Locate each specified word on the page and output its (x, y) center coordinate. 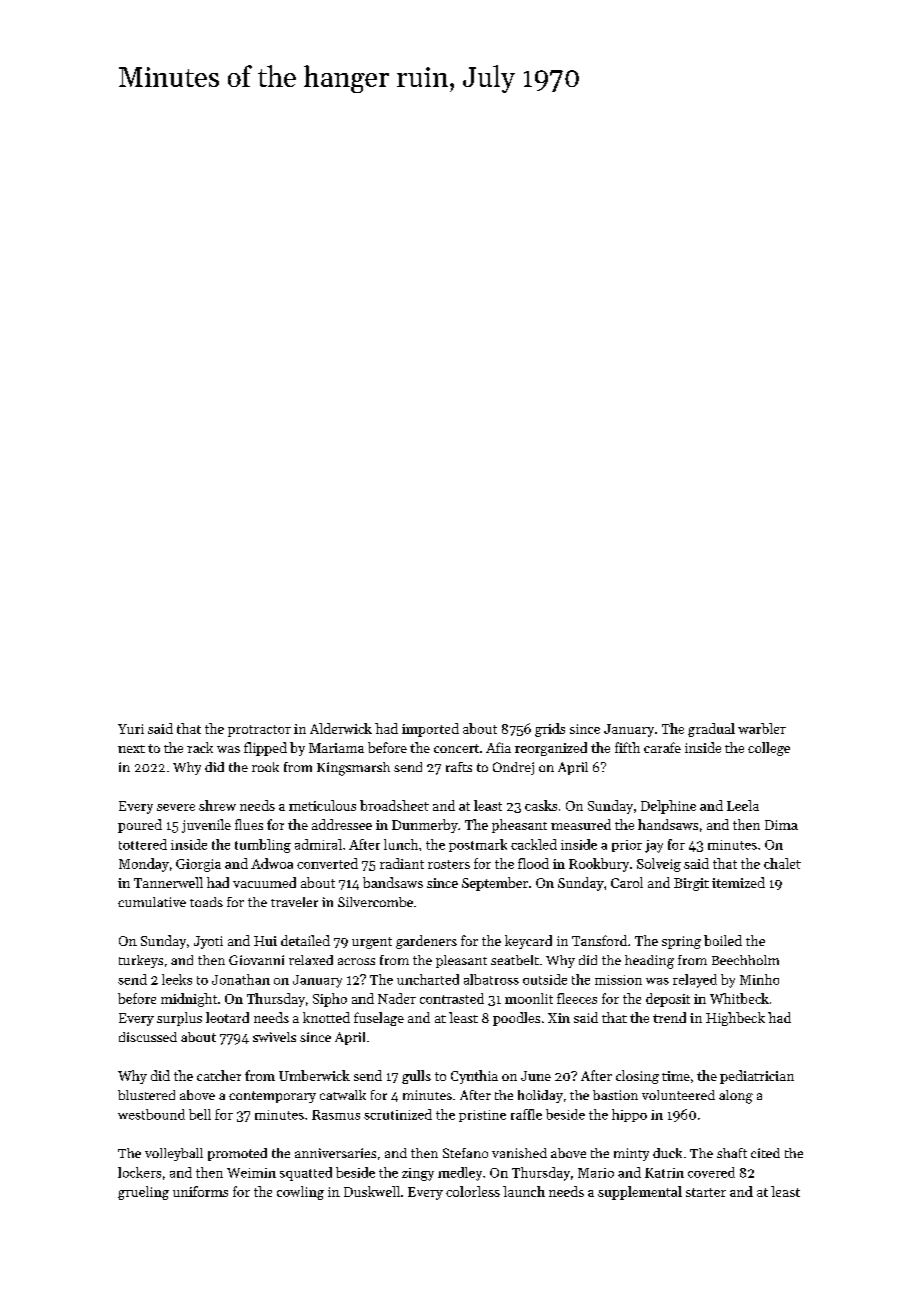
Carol (627, 882)
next (131, 749)
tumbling (263, 846)
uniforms (200, 1191)
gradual (711, 730)
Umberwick (314, 1075)
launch (524, 1191)
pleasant (461, 961)
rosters (449, 864)
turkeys (141, 961)
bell (200, 1114)
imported (430, 730)
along (736, 1097)
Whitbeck (739, 998)
